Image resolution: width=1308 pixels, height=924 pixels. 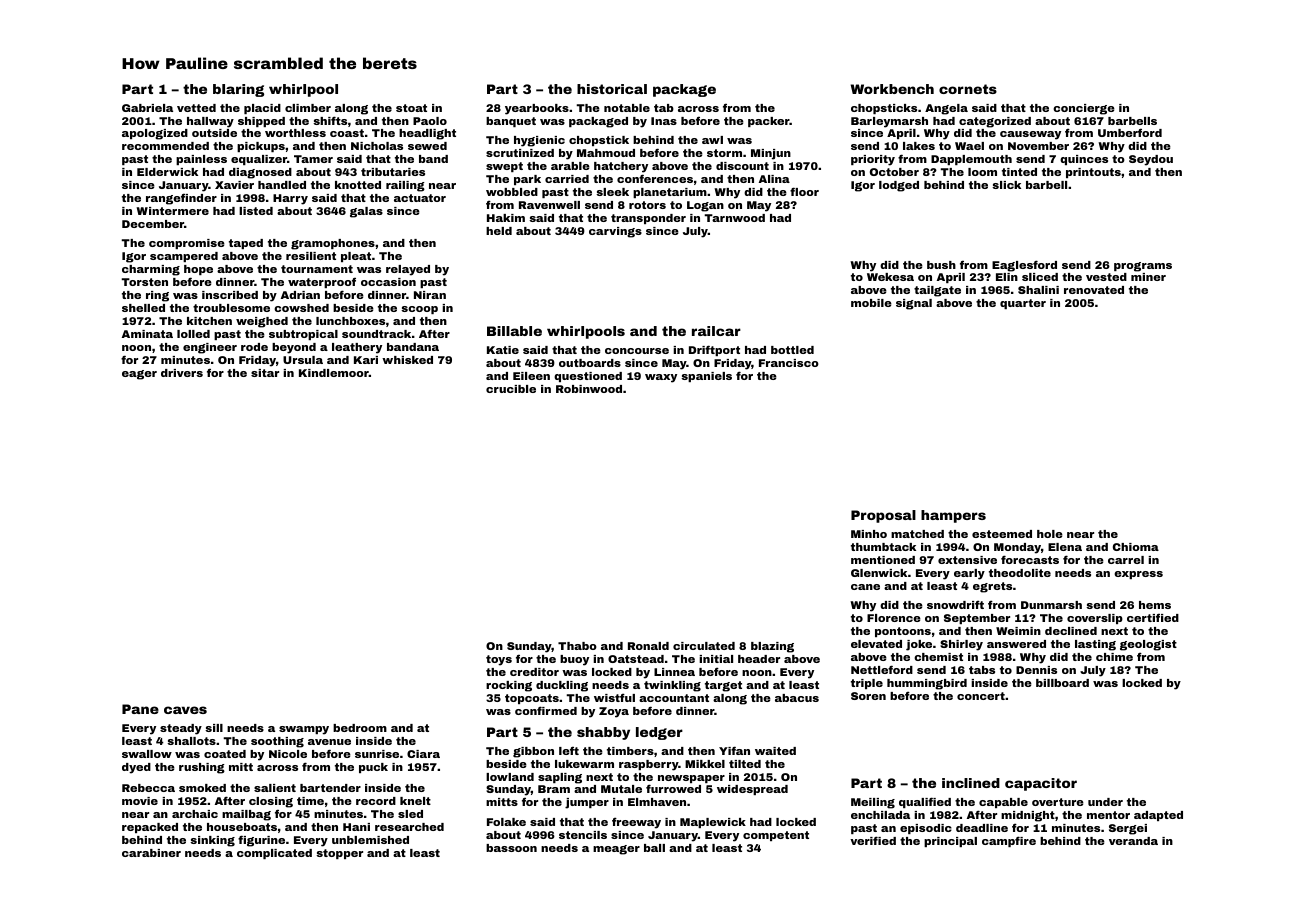 I want to click on placid, so click(x=262, y=109).
